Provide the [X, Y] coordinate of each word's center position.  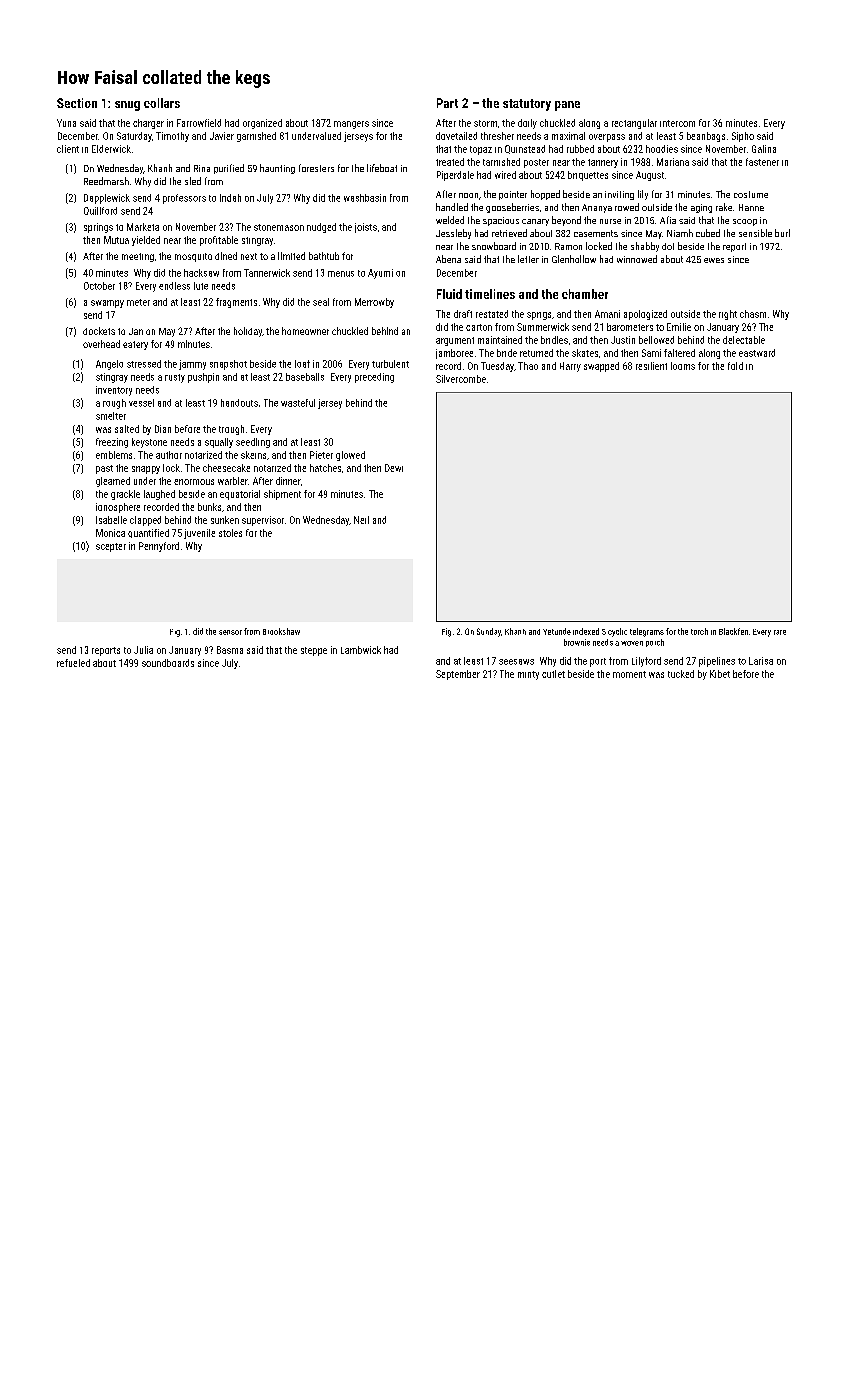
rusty [175, 378]
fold [735, 366]
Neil [361, 520]
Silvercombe [461, 379]
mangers [351, 125]
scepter [111, 547]
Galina [764, 149]
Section [77, 103]
